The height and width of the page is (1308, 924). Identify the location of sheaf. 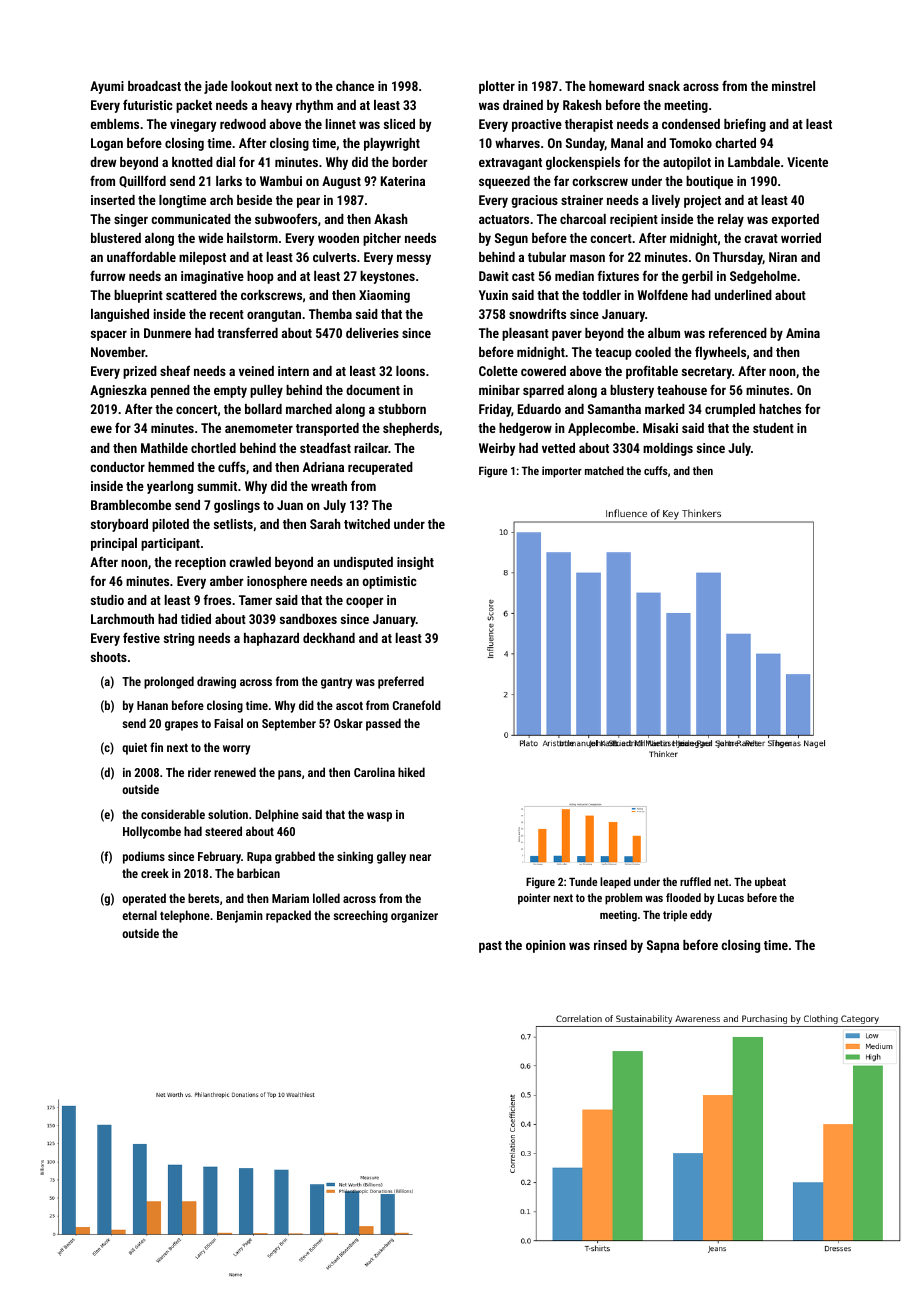
(175, 370).
